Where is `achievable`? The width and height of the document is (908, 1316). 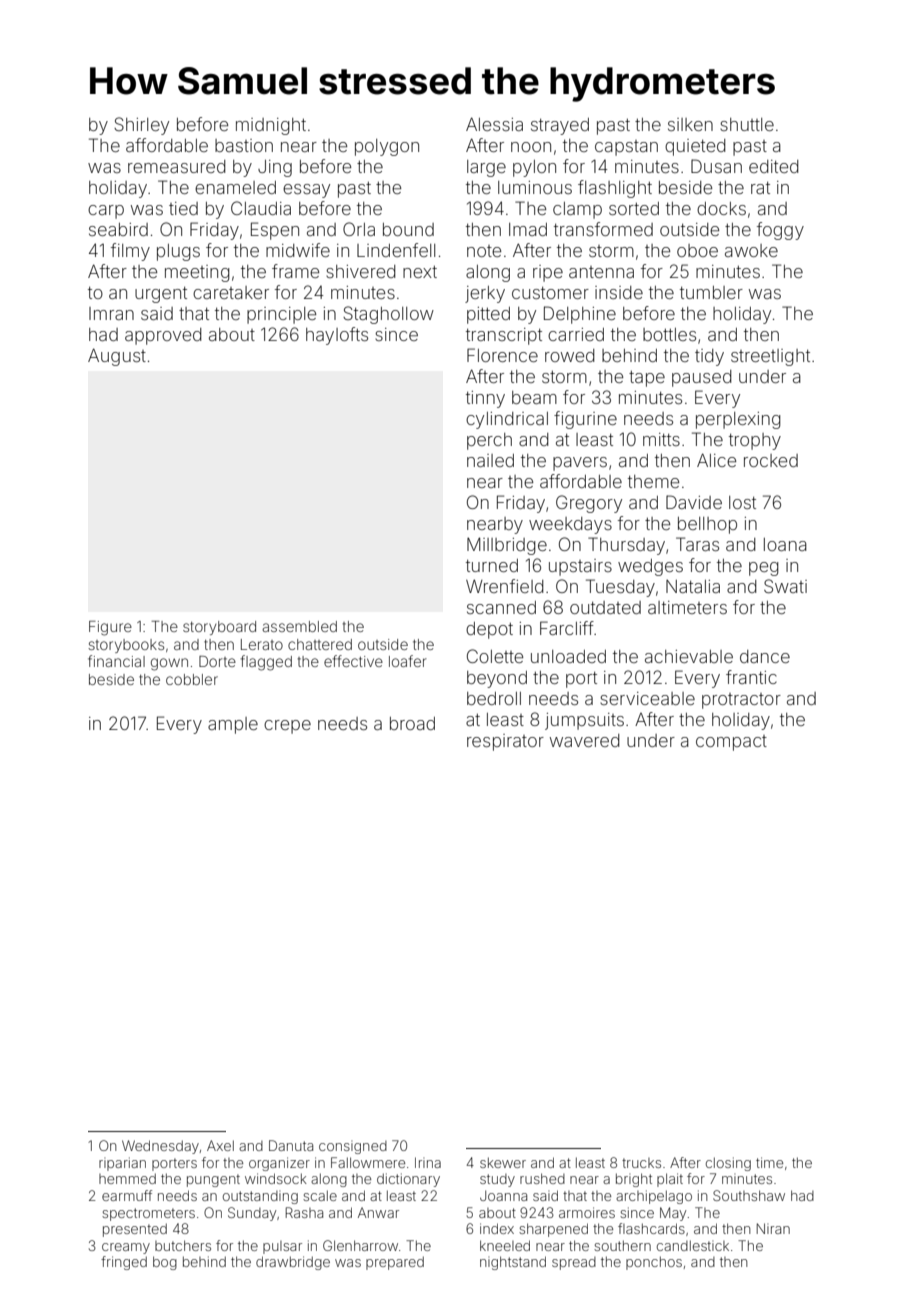
achievable is located at coordinates (689, 656).
